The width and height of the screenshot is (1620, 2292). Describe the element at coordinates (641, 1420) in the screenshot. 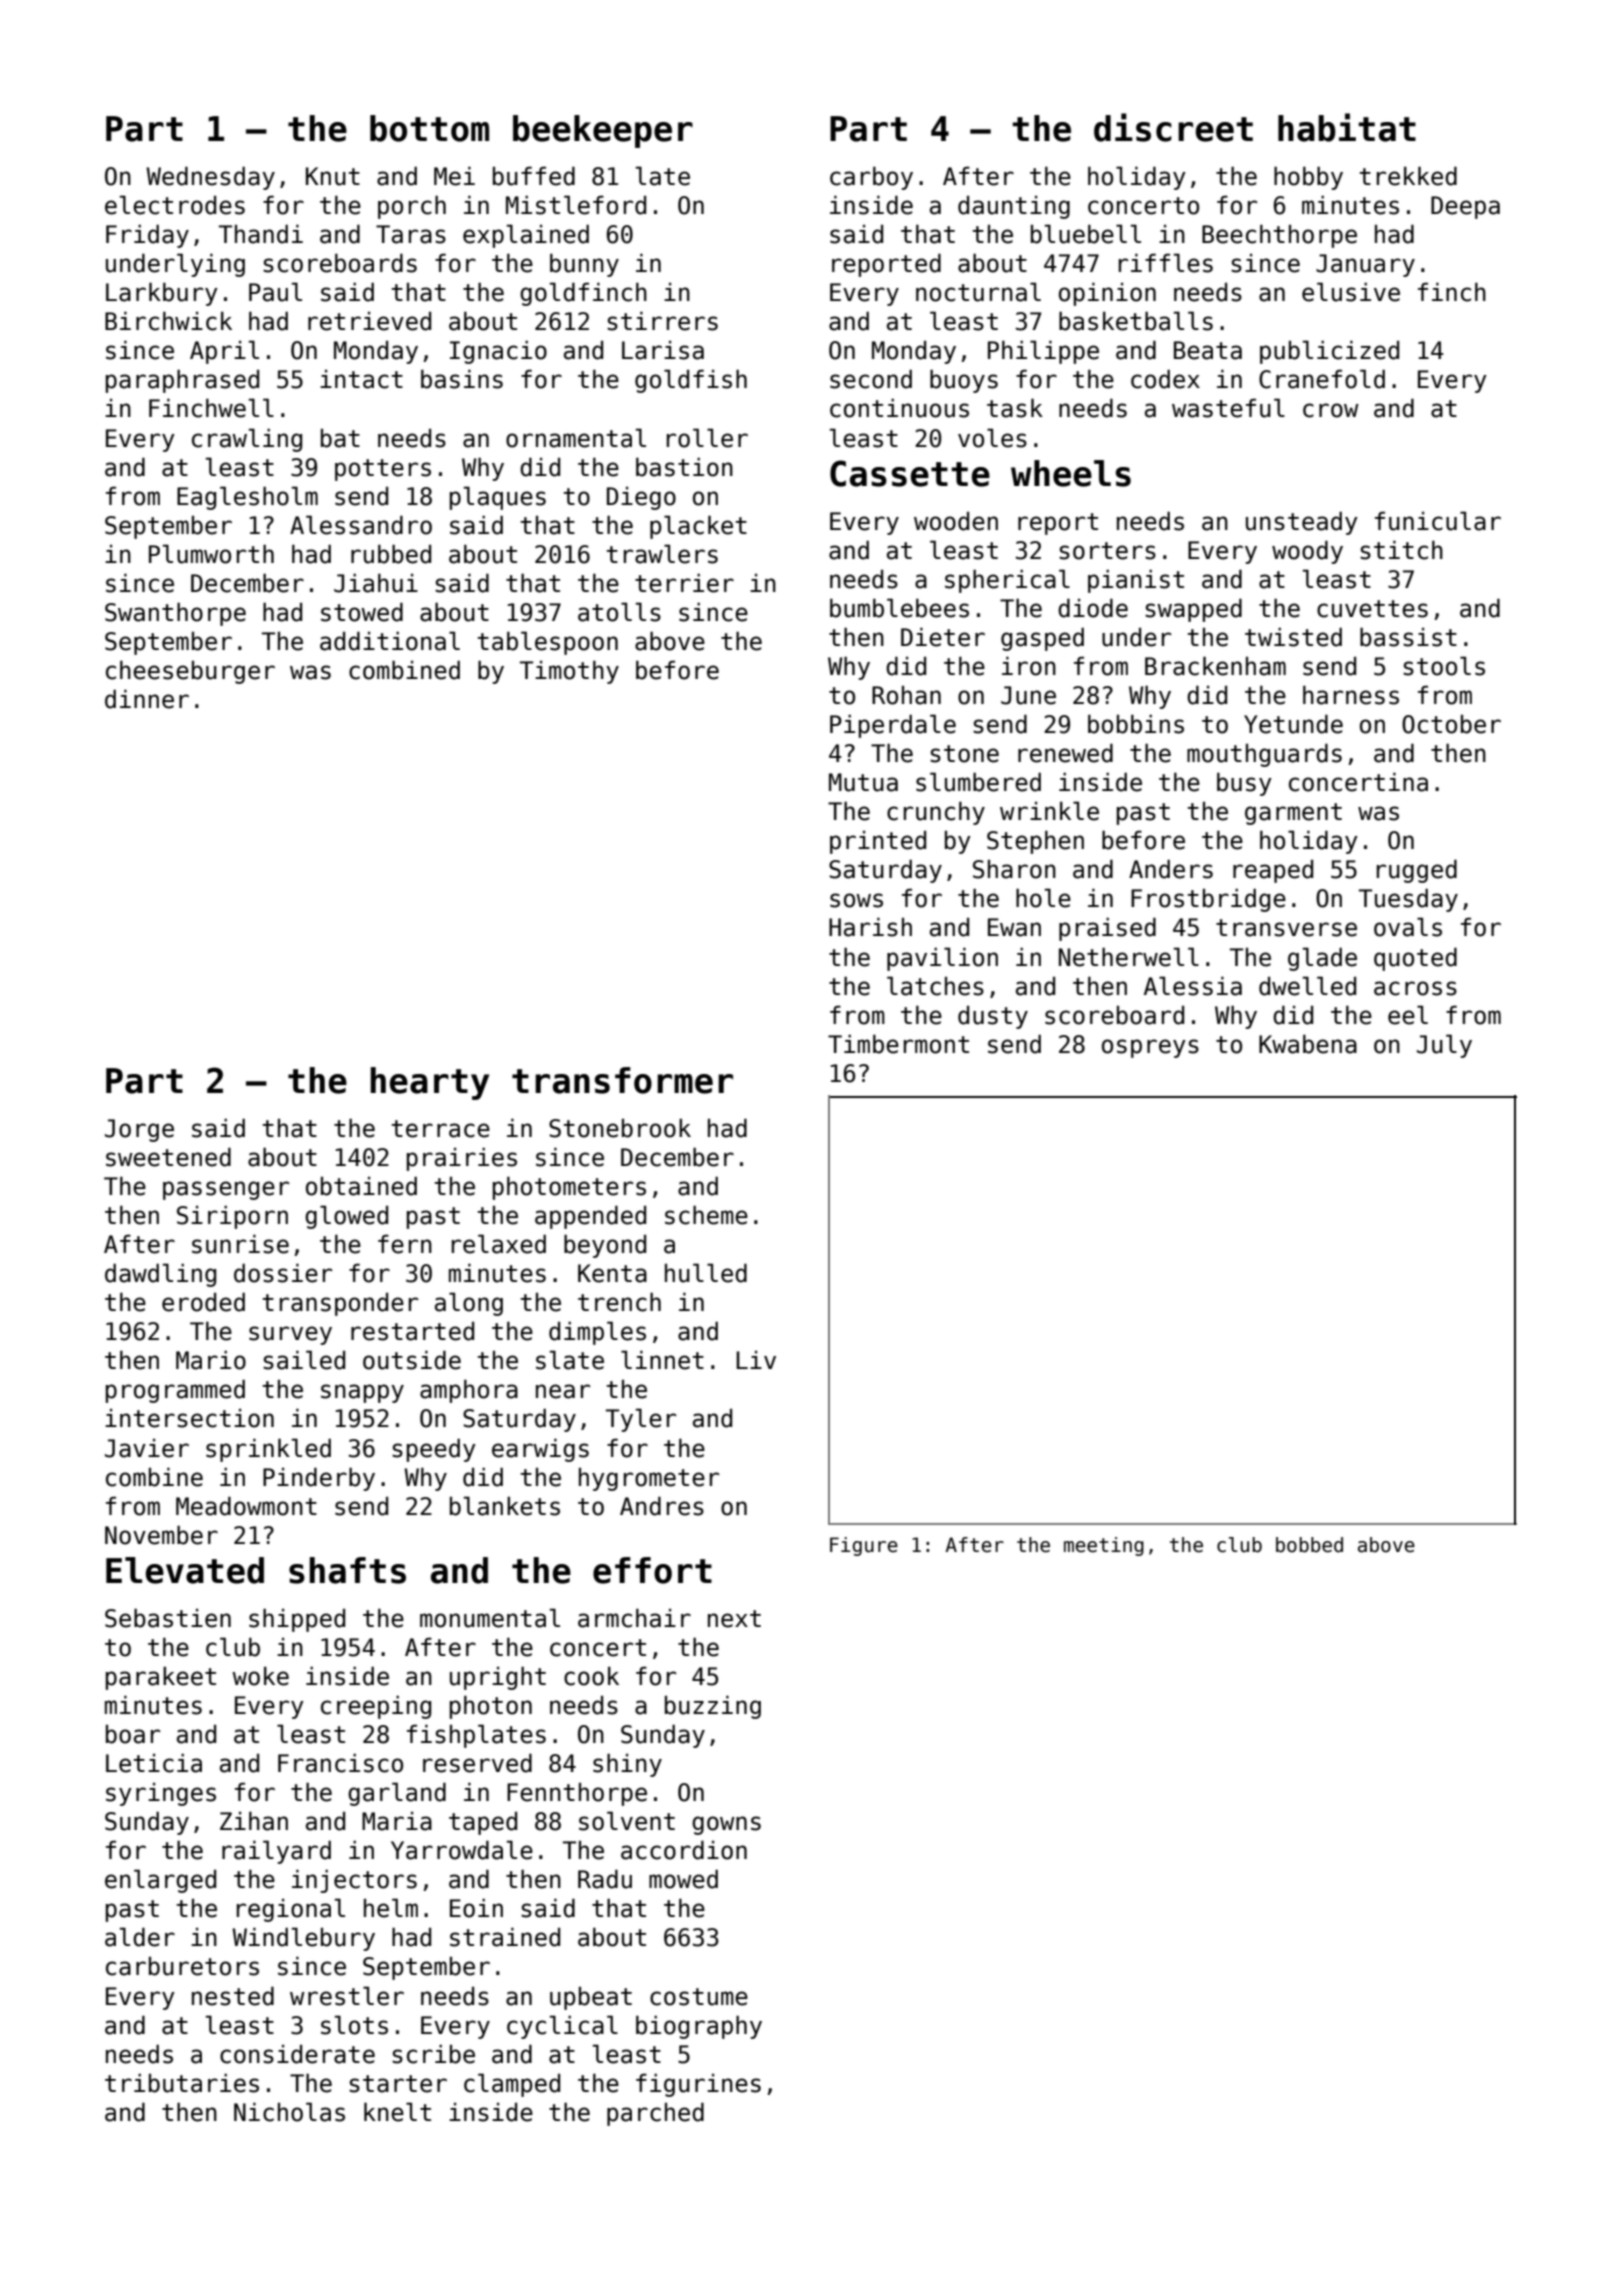

I see `Tyler` at that location.
